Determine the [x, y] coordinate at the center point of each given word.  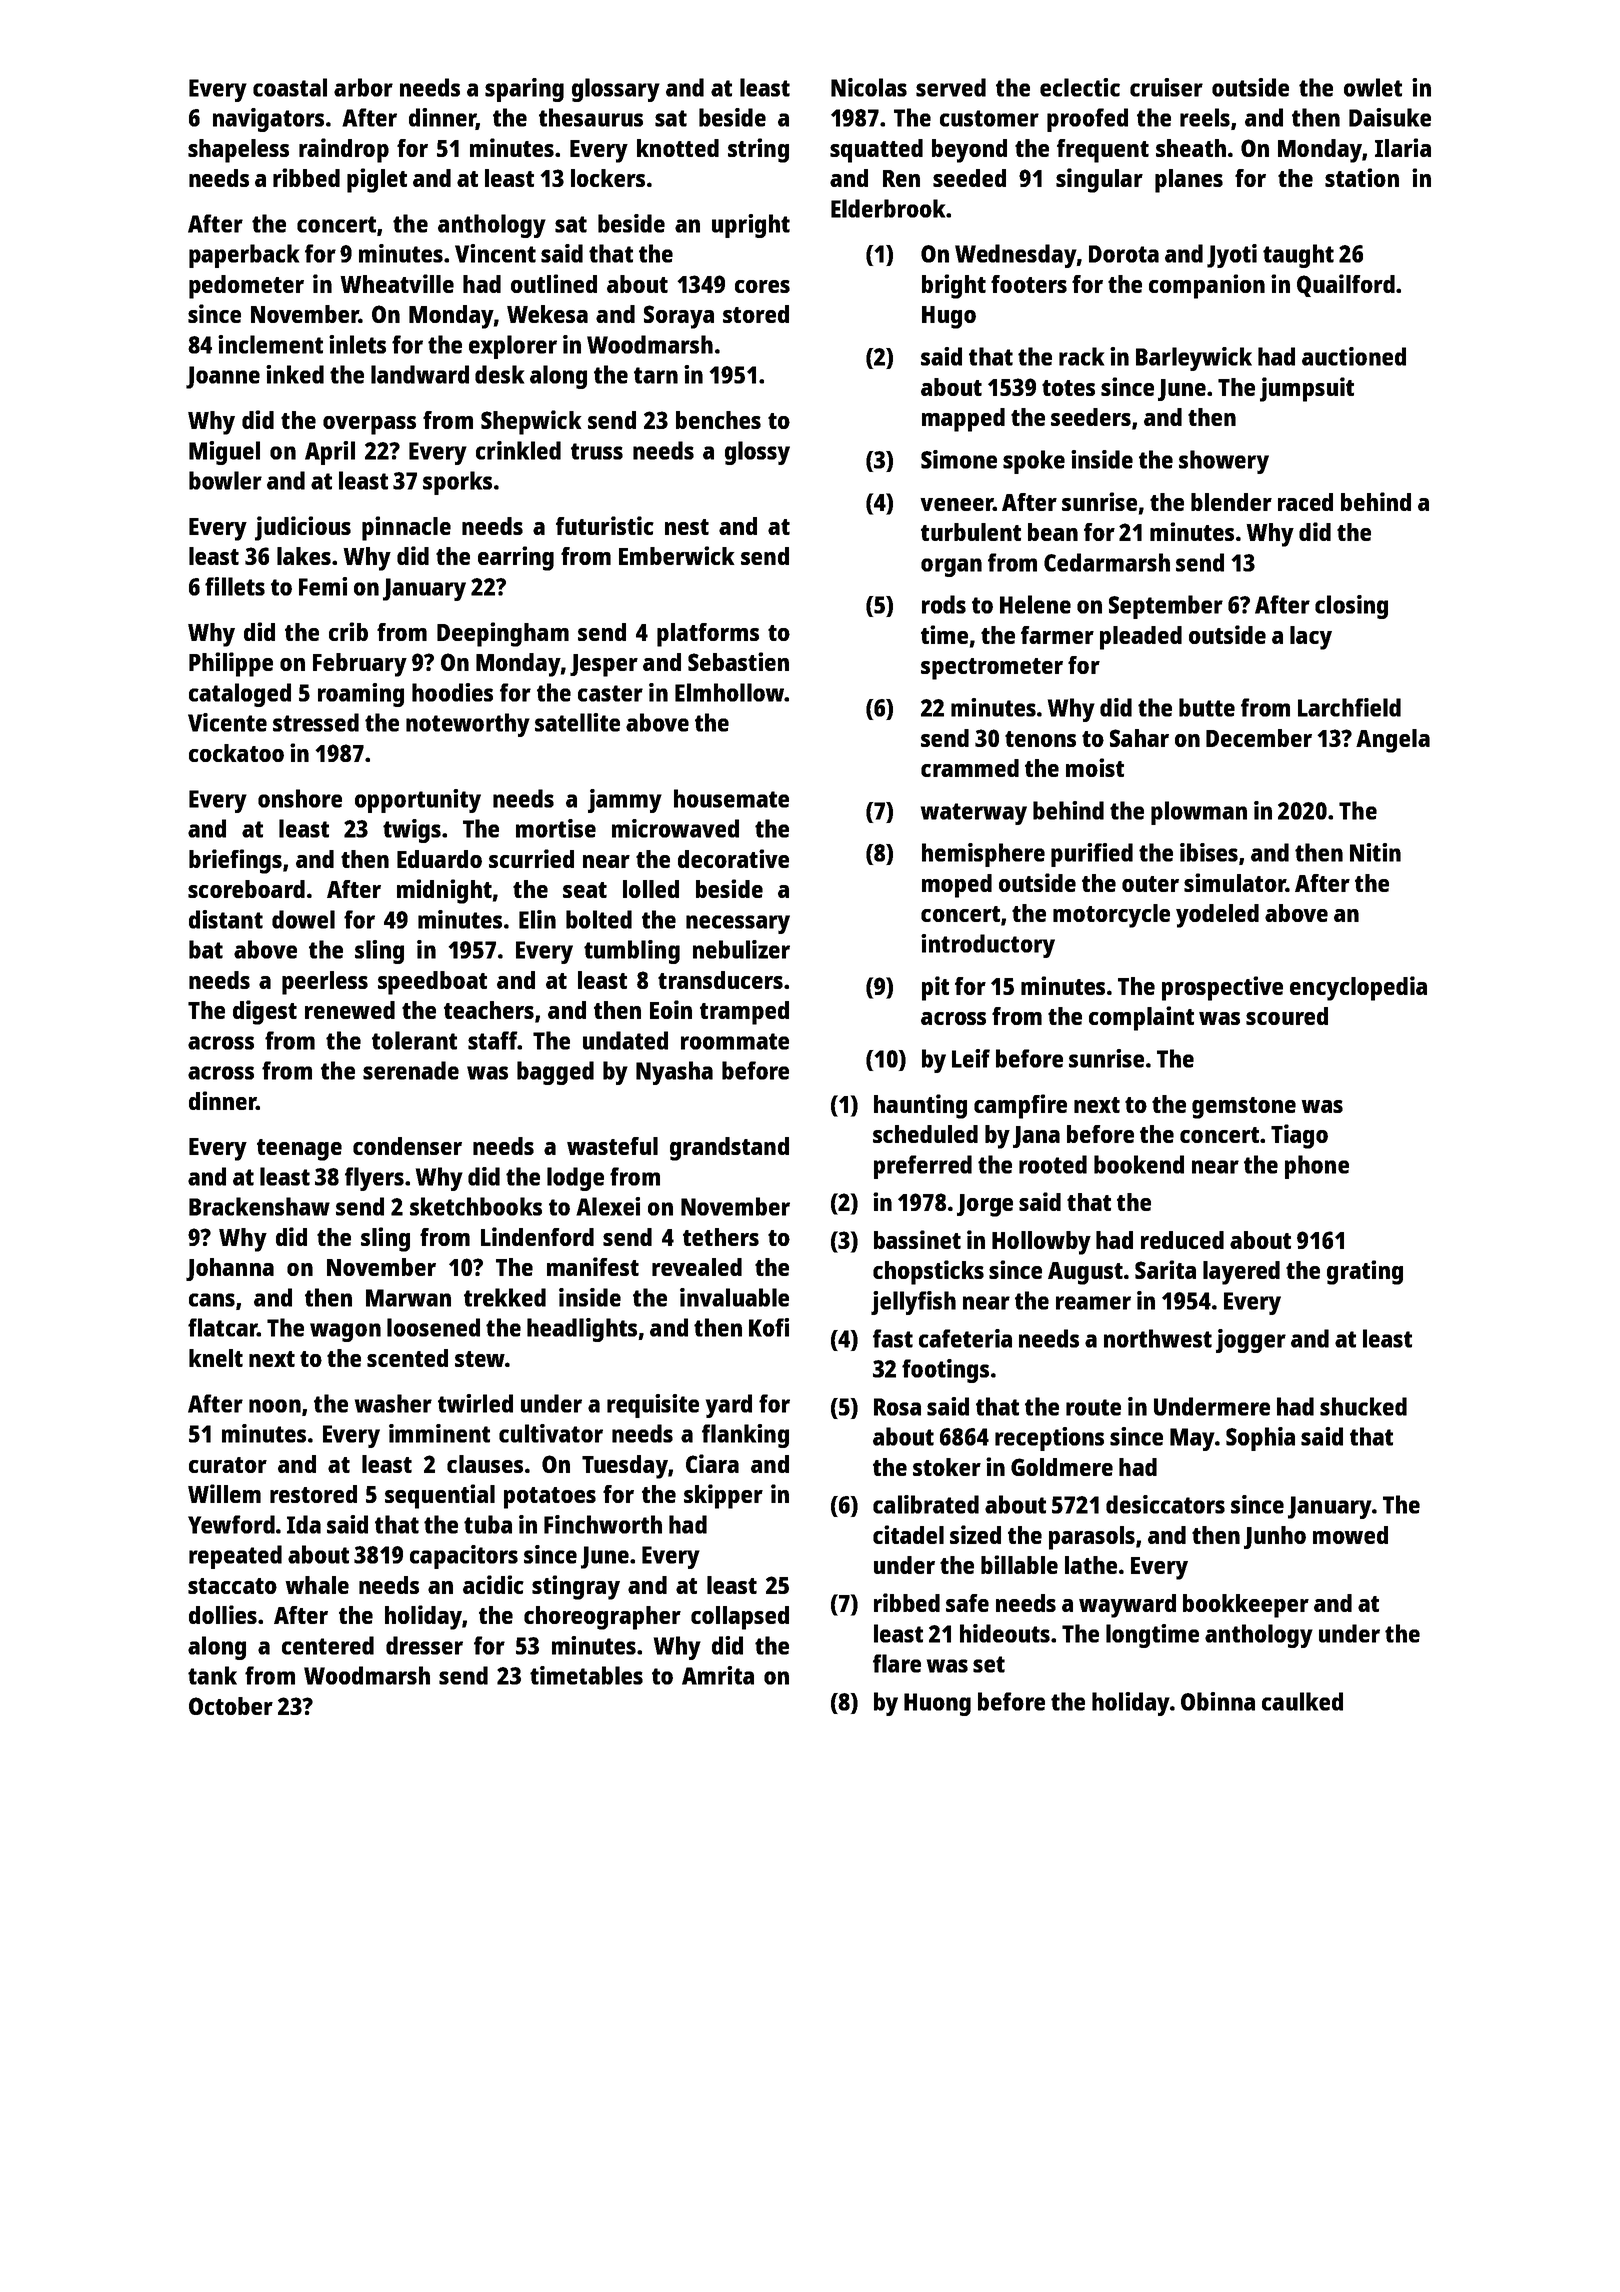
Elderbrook [888, 208]
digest [265, 1012]
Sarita [1165, 1269]
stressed [316, 722]
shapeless [238, 151]
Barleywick [1194, 359]
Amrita [718, 1675]
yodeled [1217, 916]
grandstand [729, 1149]
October [231, 1706]
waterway [974, 814]
